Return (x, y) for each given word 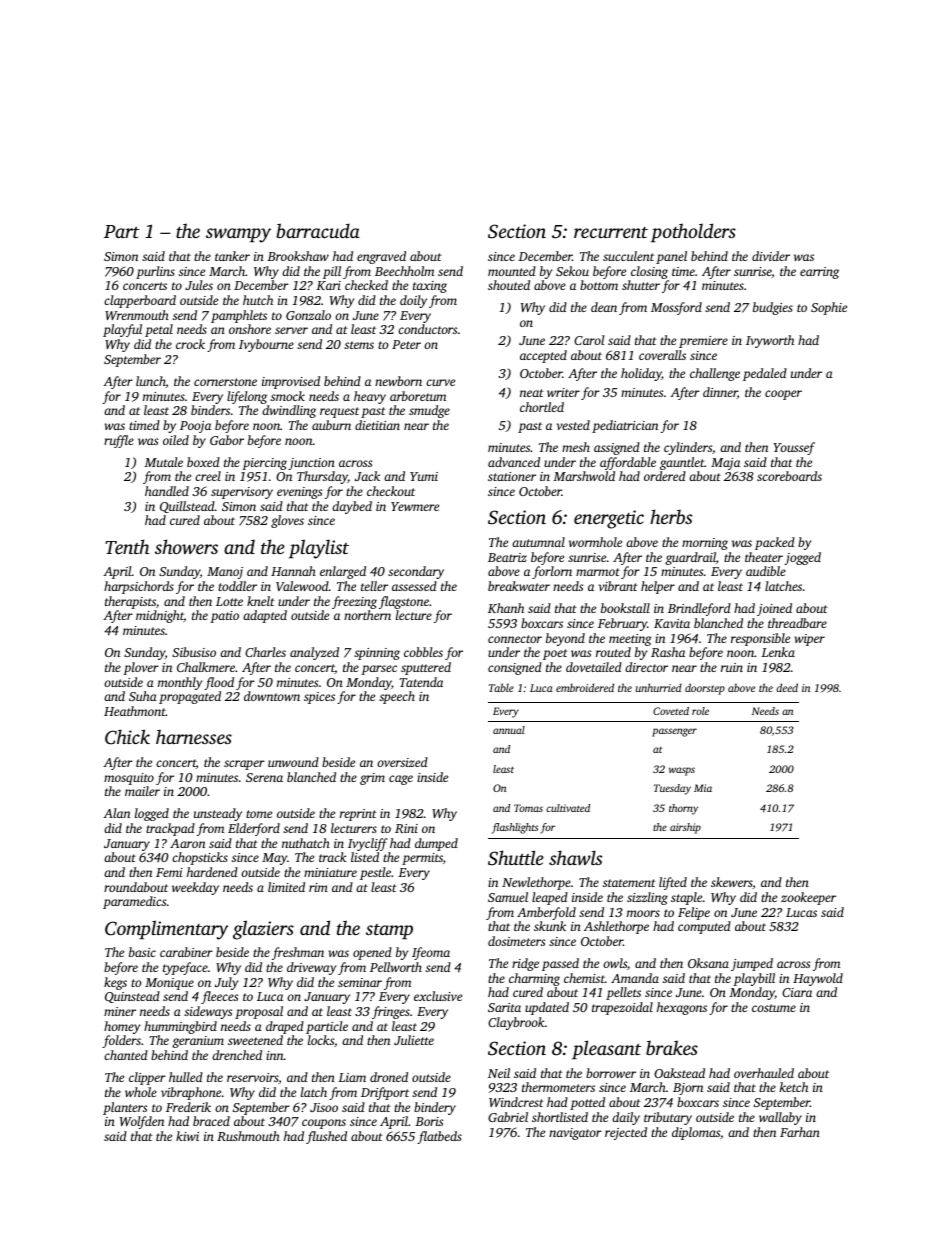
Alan (116, 813)
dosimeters (516, 941)
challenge (715, 374)
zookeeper (808, 898)
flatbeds (439, 1137)
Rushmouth (248, 1136)
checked (366, 285)
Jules (199, 285)
